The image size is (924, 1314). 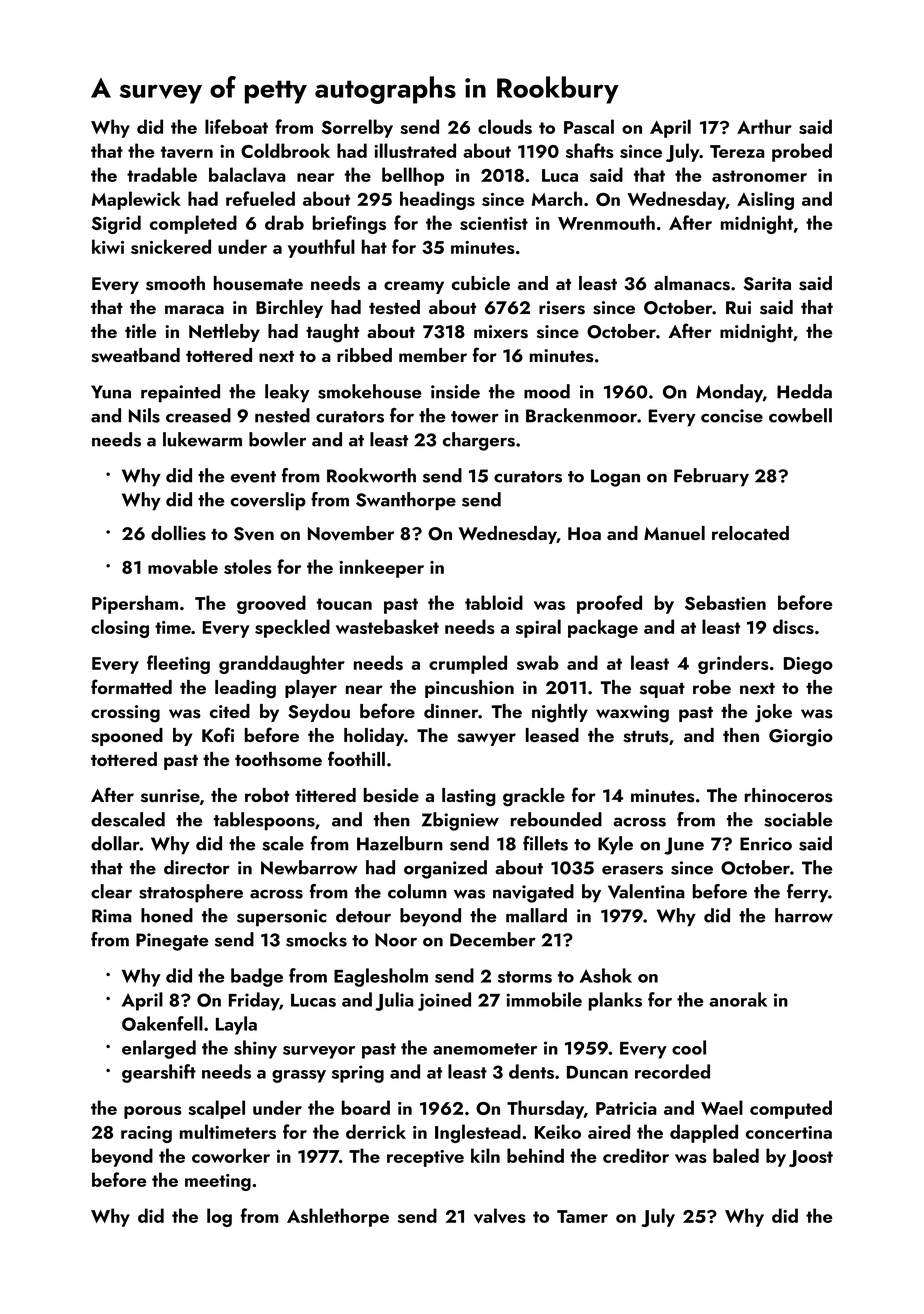 I want to click on creamy, so click(x=414, y=287).
